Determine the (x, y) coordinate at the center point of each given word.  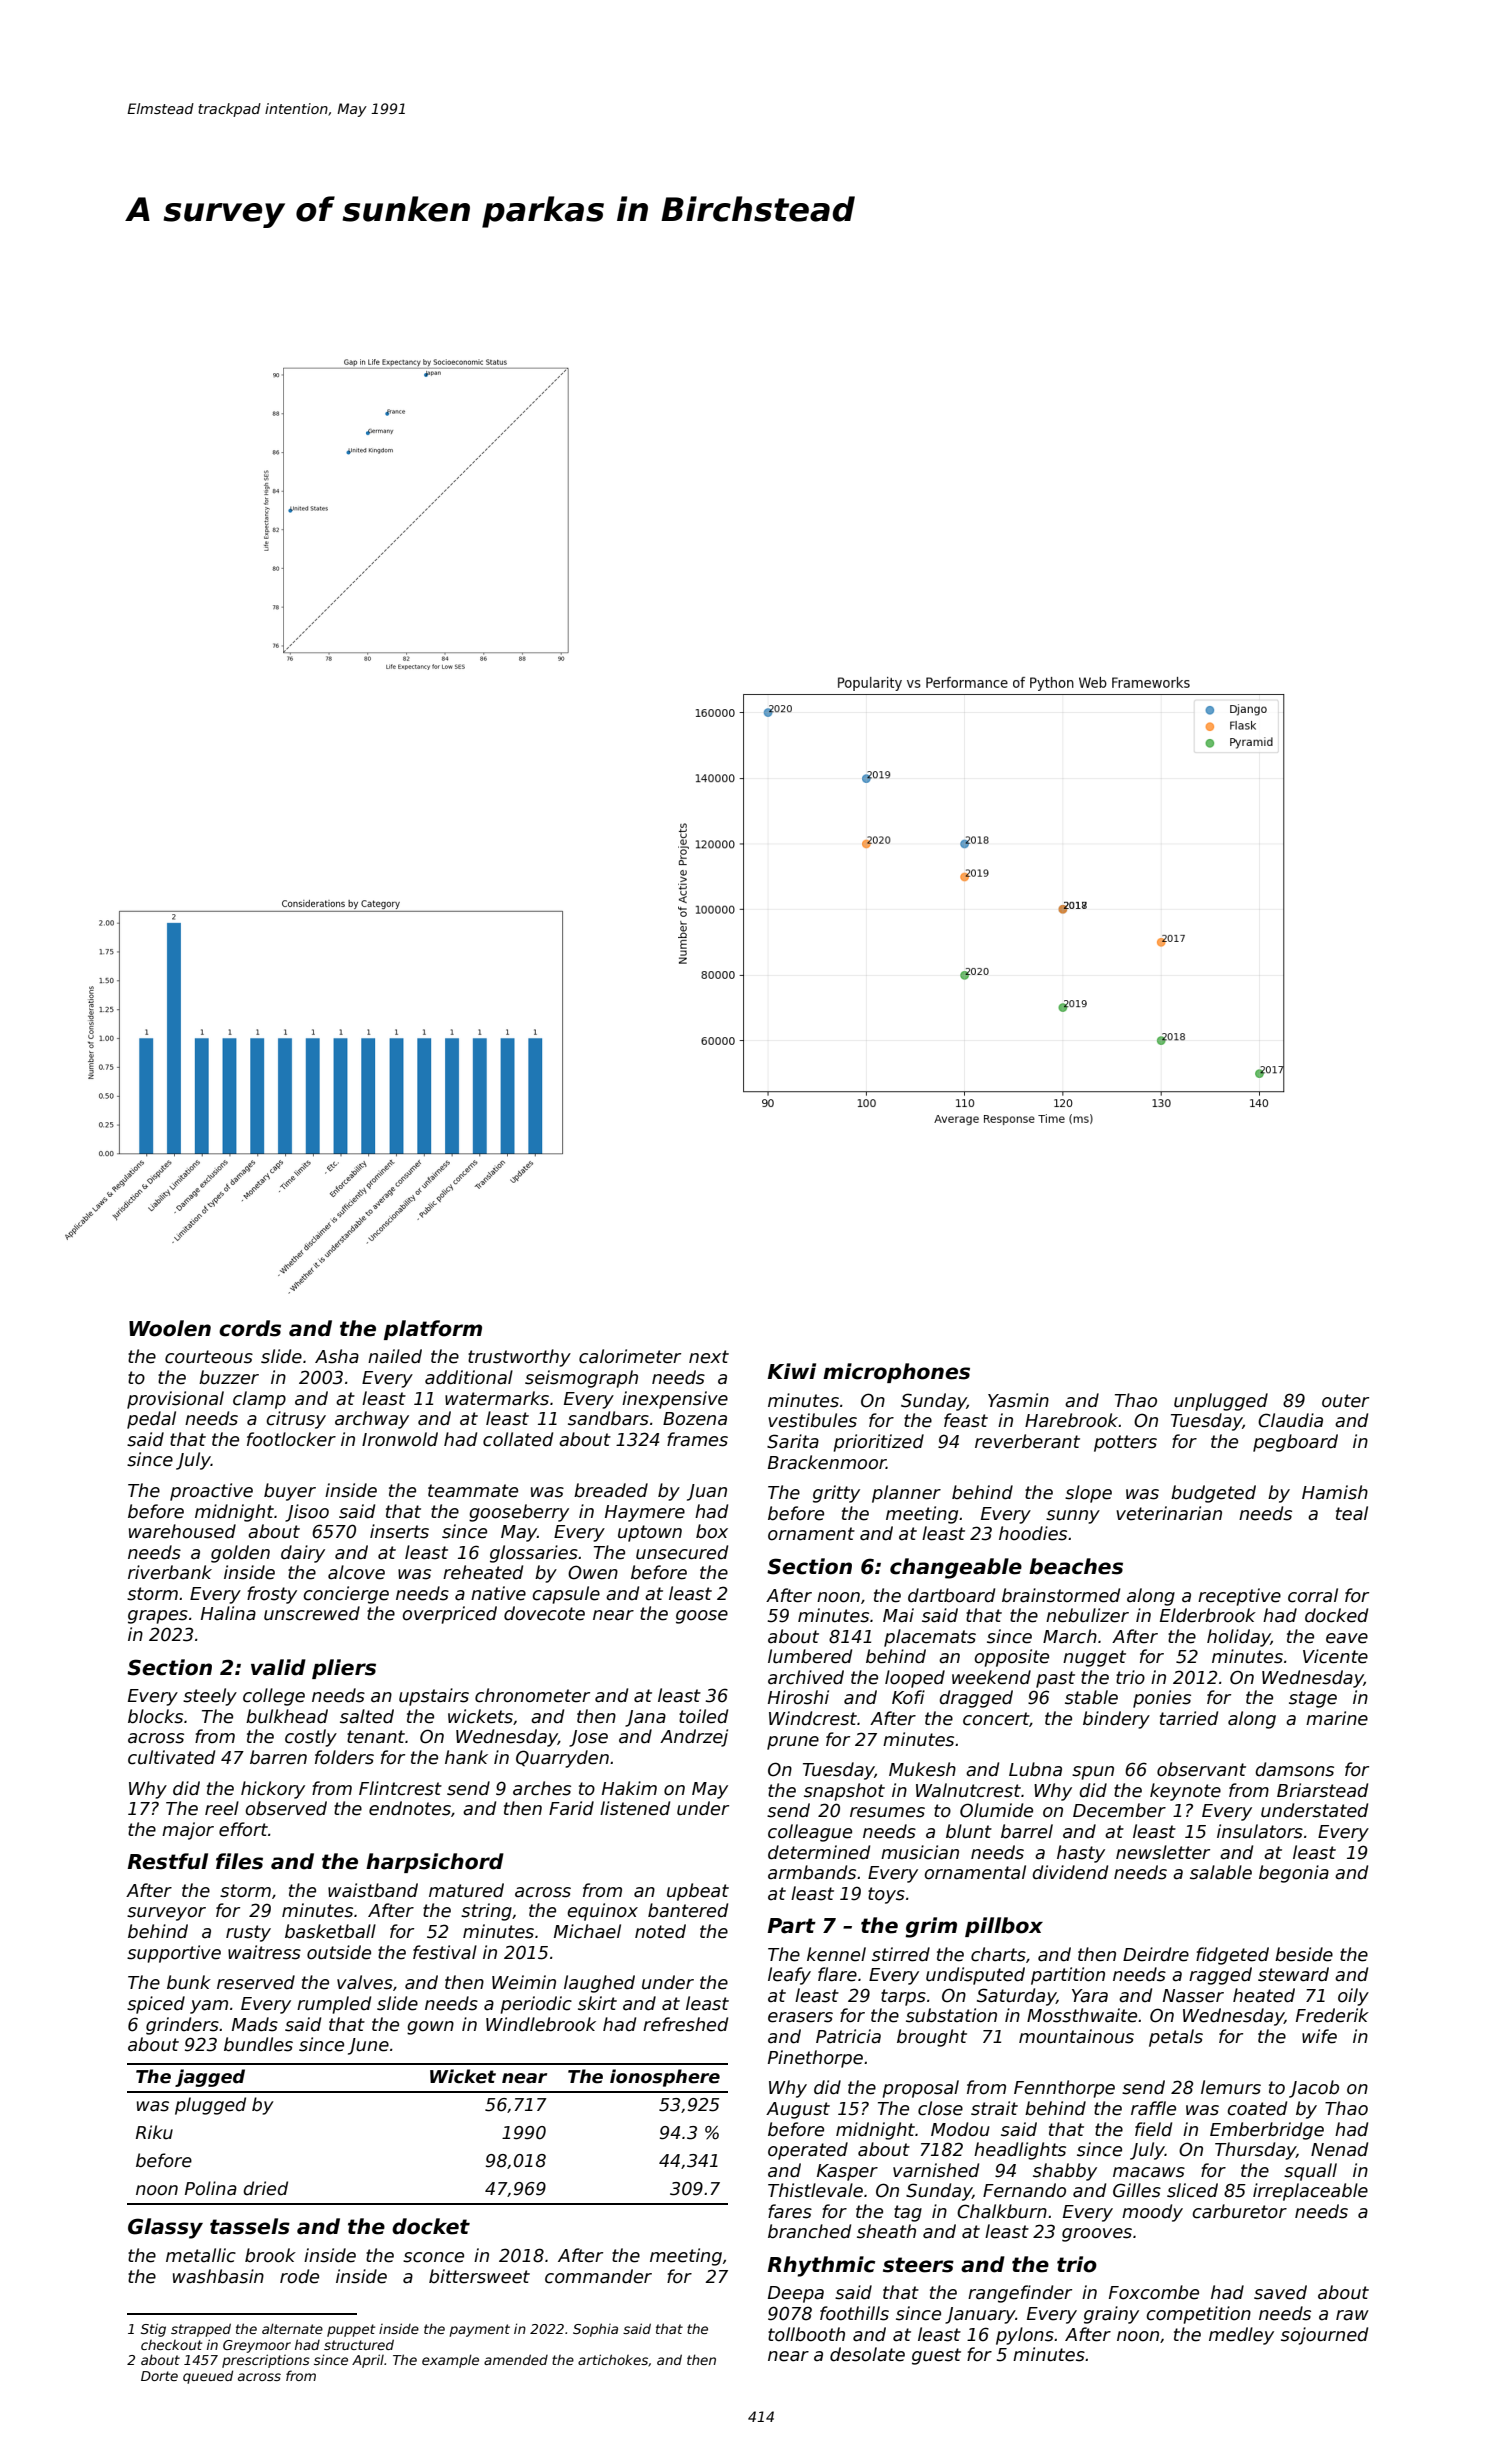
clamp (259, 1400)
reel (222, 1808)
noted (660, 1931)
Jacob (1314, 2089)
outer (1345, 1401)
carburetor (1239, 2211)
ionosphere (665, 2078)
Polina (211, 2188)
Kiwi (792, 1371)
